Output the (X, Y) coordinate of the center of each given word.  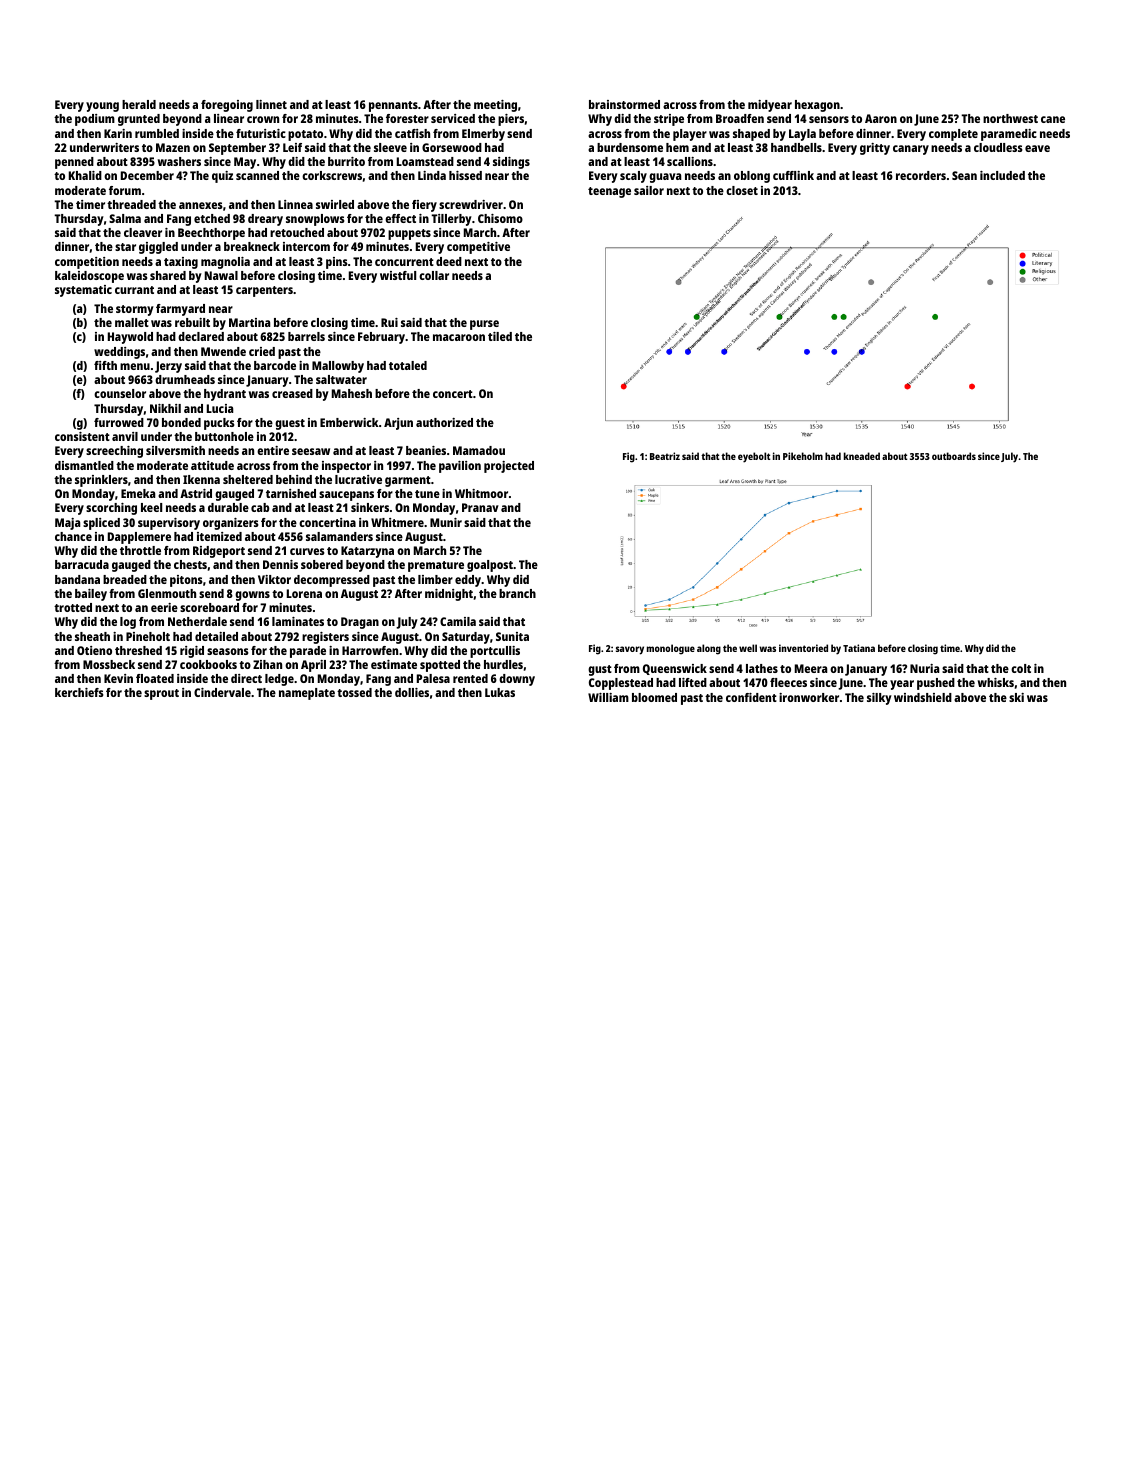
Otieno (94, 650)
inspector (346, 467)
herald (139, 104)
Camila (458, 621)
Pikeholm (803, 456)
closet (742, 190)
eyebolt (754, 457)
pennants (393, 106)
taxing (181, 263)
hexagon (817, 106)
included (1002, 175)
